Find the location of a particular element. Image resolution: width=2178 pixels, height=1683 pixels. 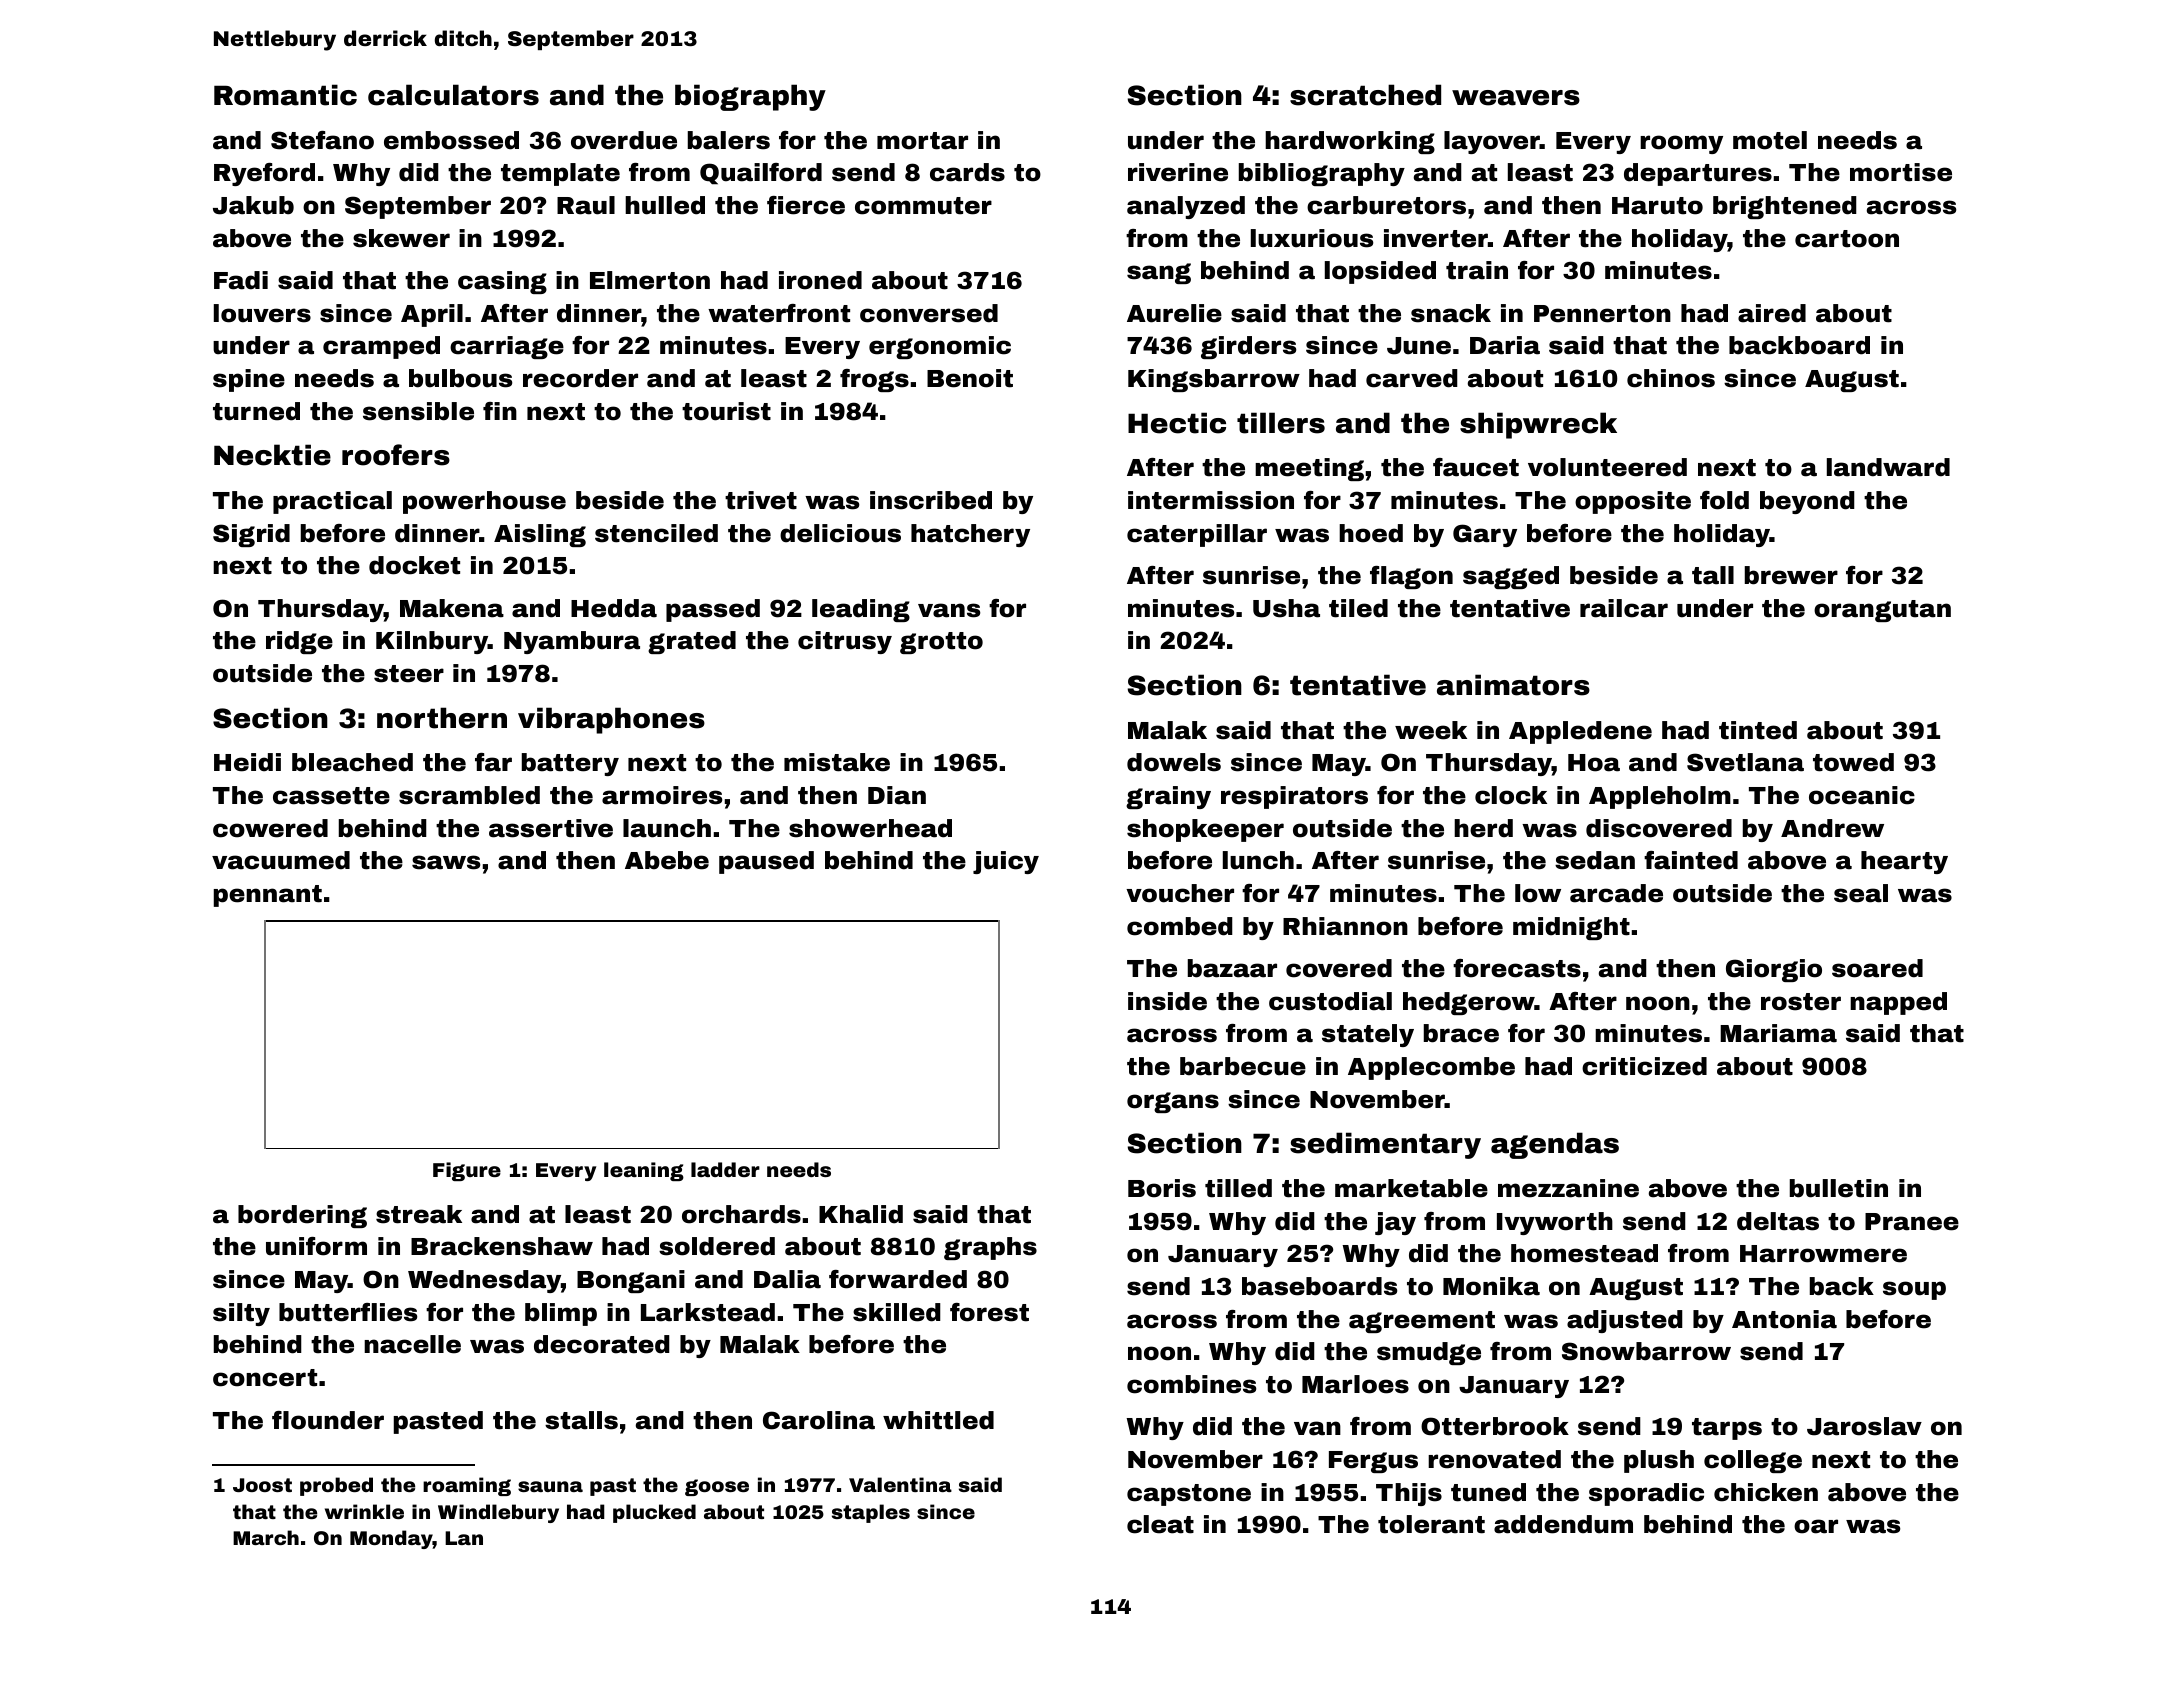

landward is located at coordinates (1888, 467).
